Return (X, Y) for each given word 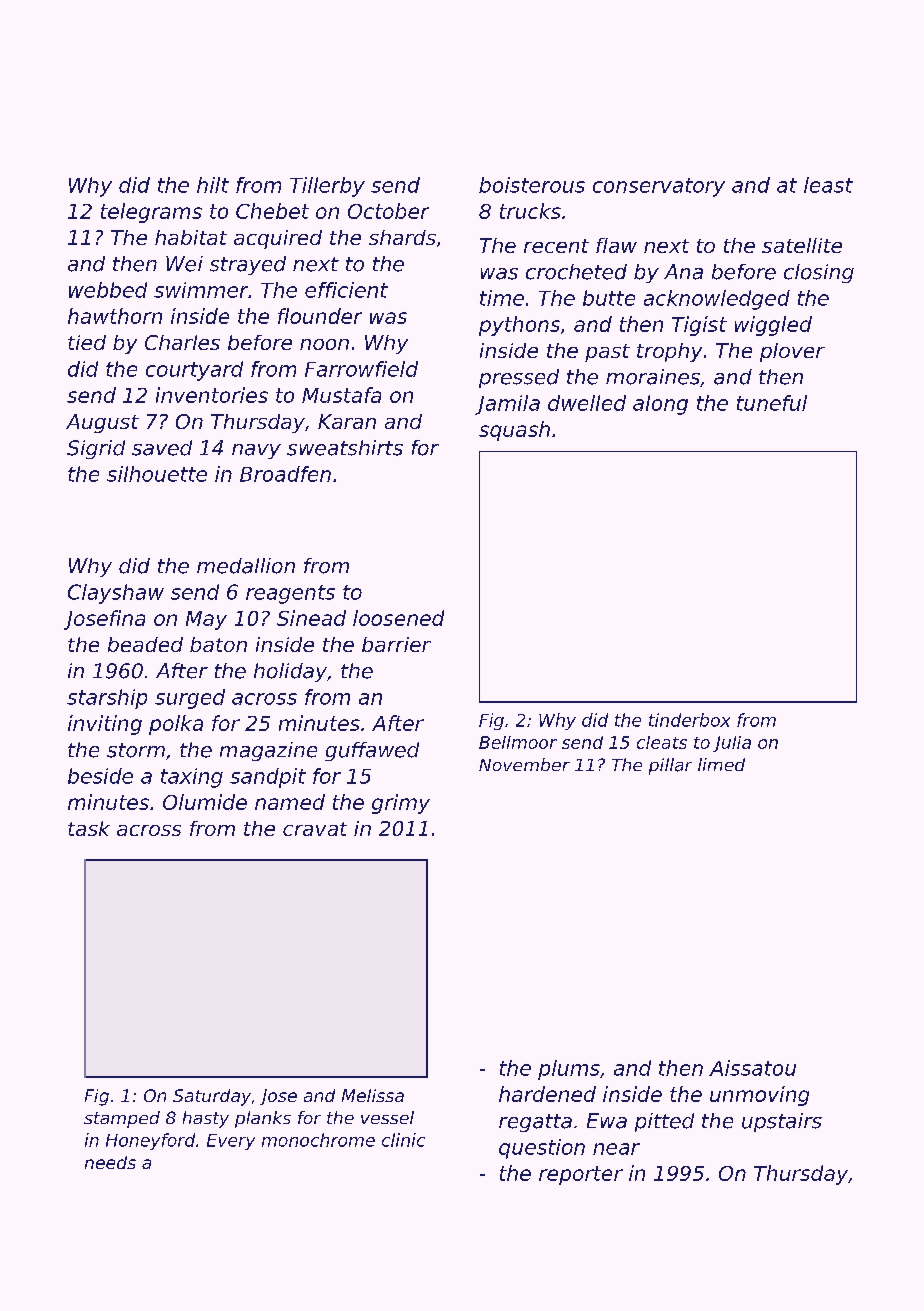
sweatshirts (345, 448)
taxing (192, 778)
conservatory (659, 187)
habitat (191, 237)
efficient (346, 290)
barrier (396, 644)
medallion (246, 566)
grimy (401, 804)
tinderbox (689, 720)
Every (231, 1142)
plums (569, 1070)
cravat (315, 829)
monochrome (318, 1140)
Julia (732, 744)
